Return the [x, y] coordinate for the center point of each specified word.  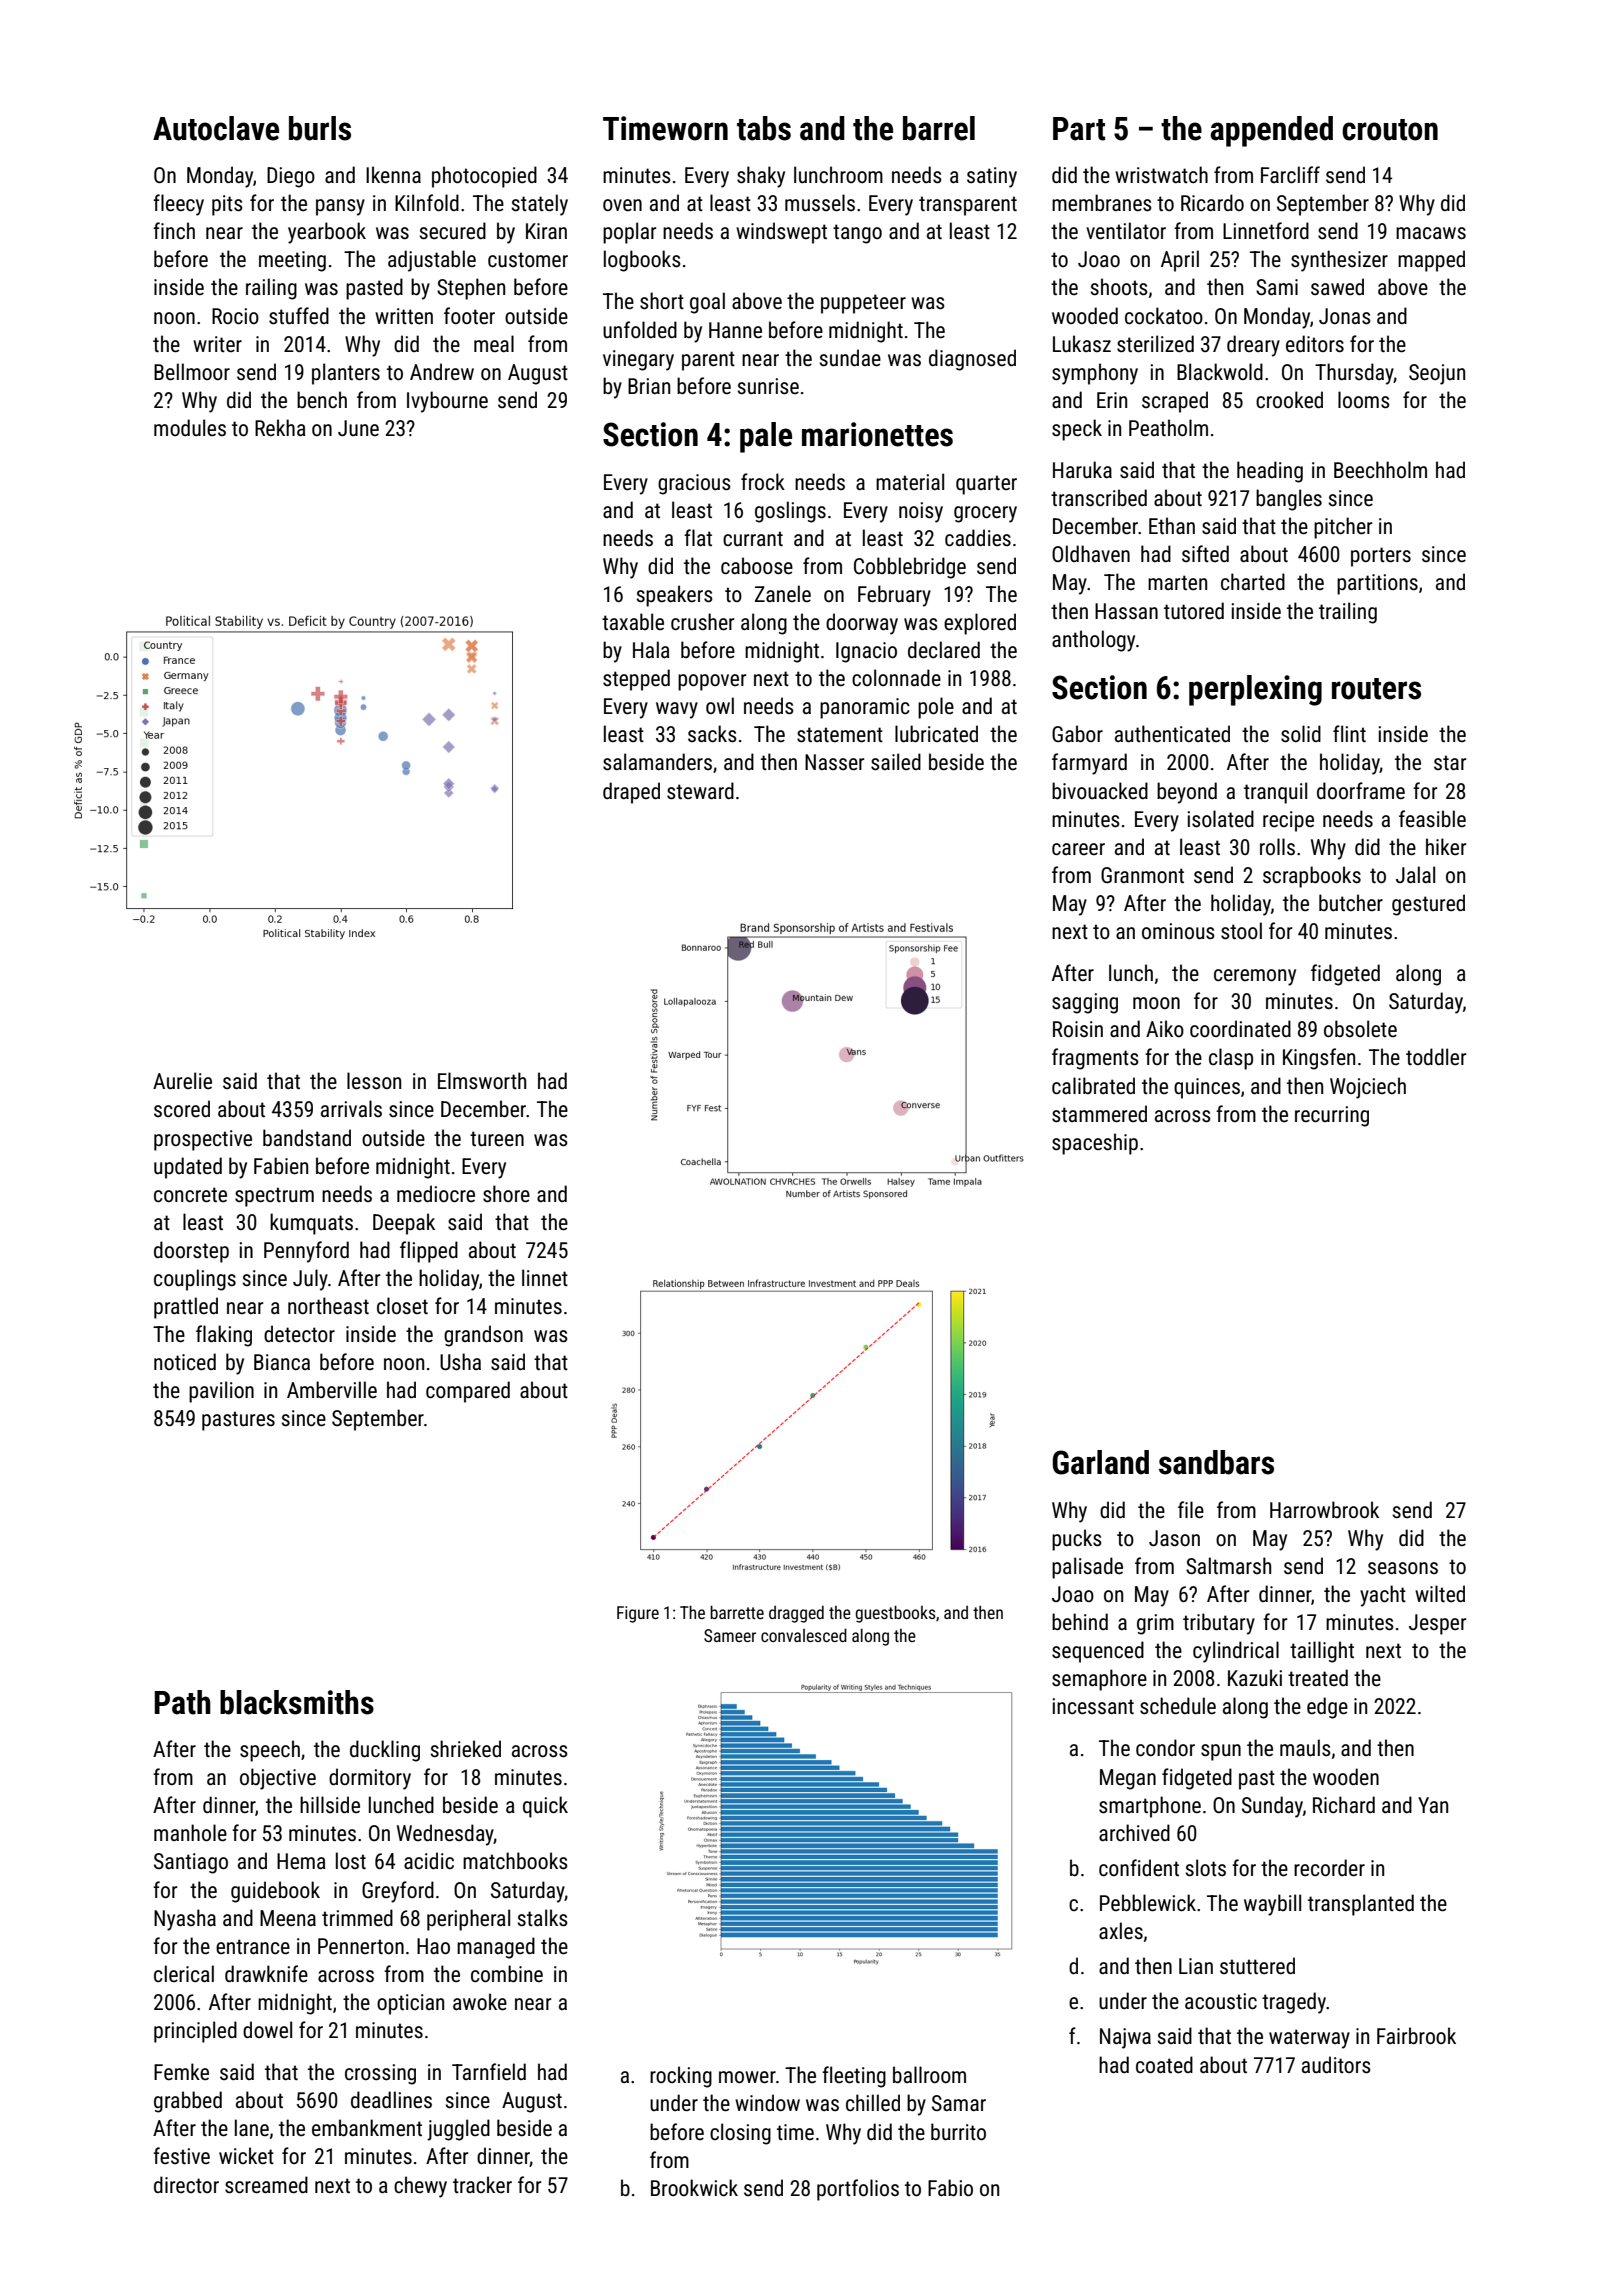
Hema [301, 1861]
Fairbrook [1416, 2035]
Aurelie [182, 1080]
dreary [1253, 346]
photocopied [484, 177]
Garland [1100, 1462]
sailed [896, 762]
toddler [1436, 1056]
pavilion [221, 1392]
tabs [764, 128]
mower [747, 2077]
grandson [483, 1336]
